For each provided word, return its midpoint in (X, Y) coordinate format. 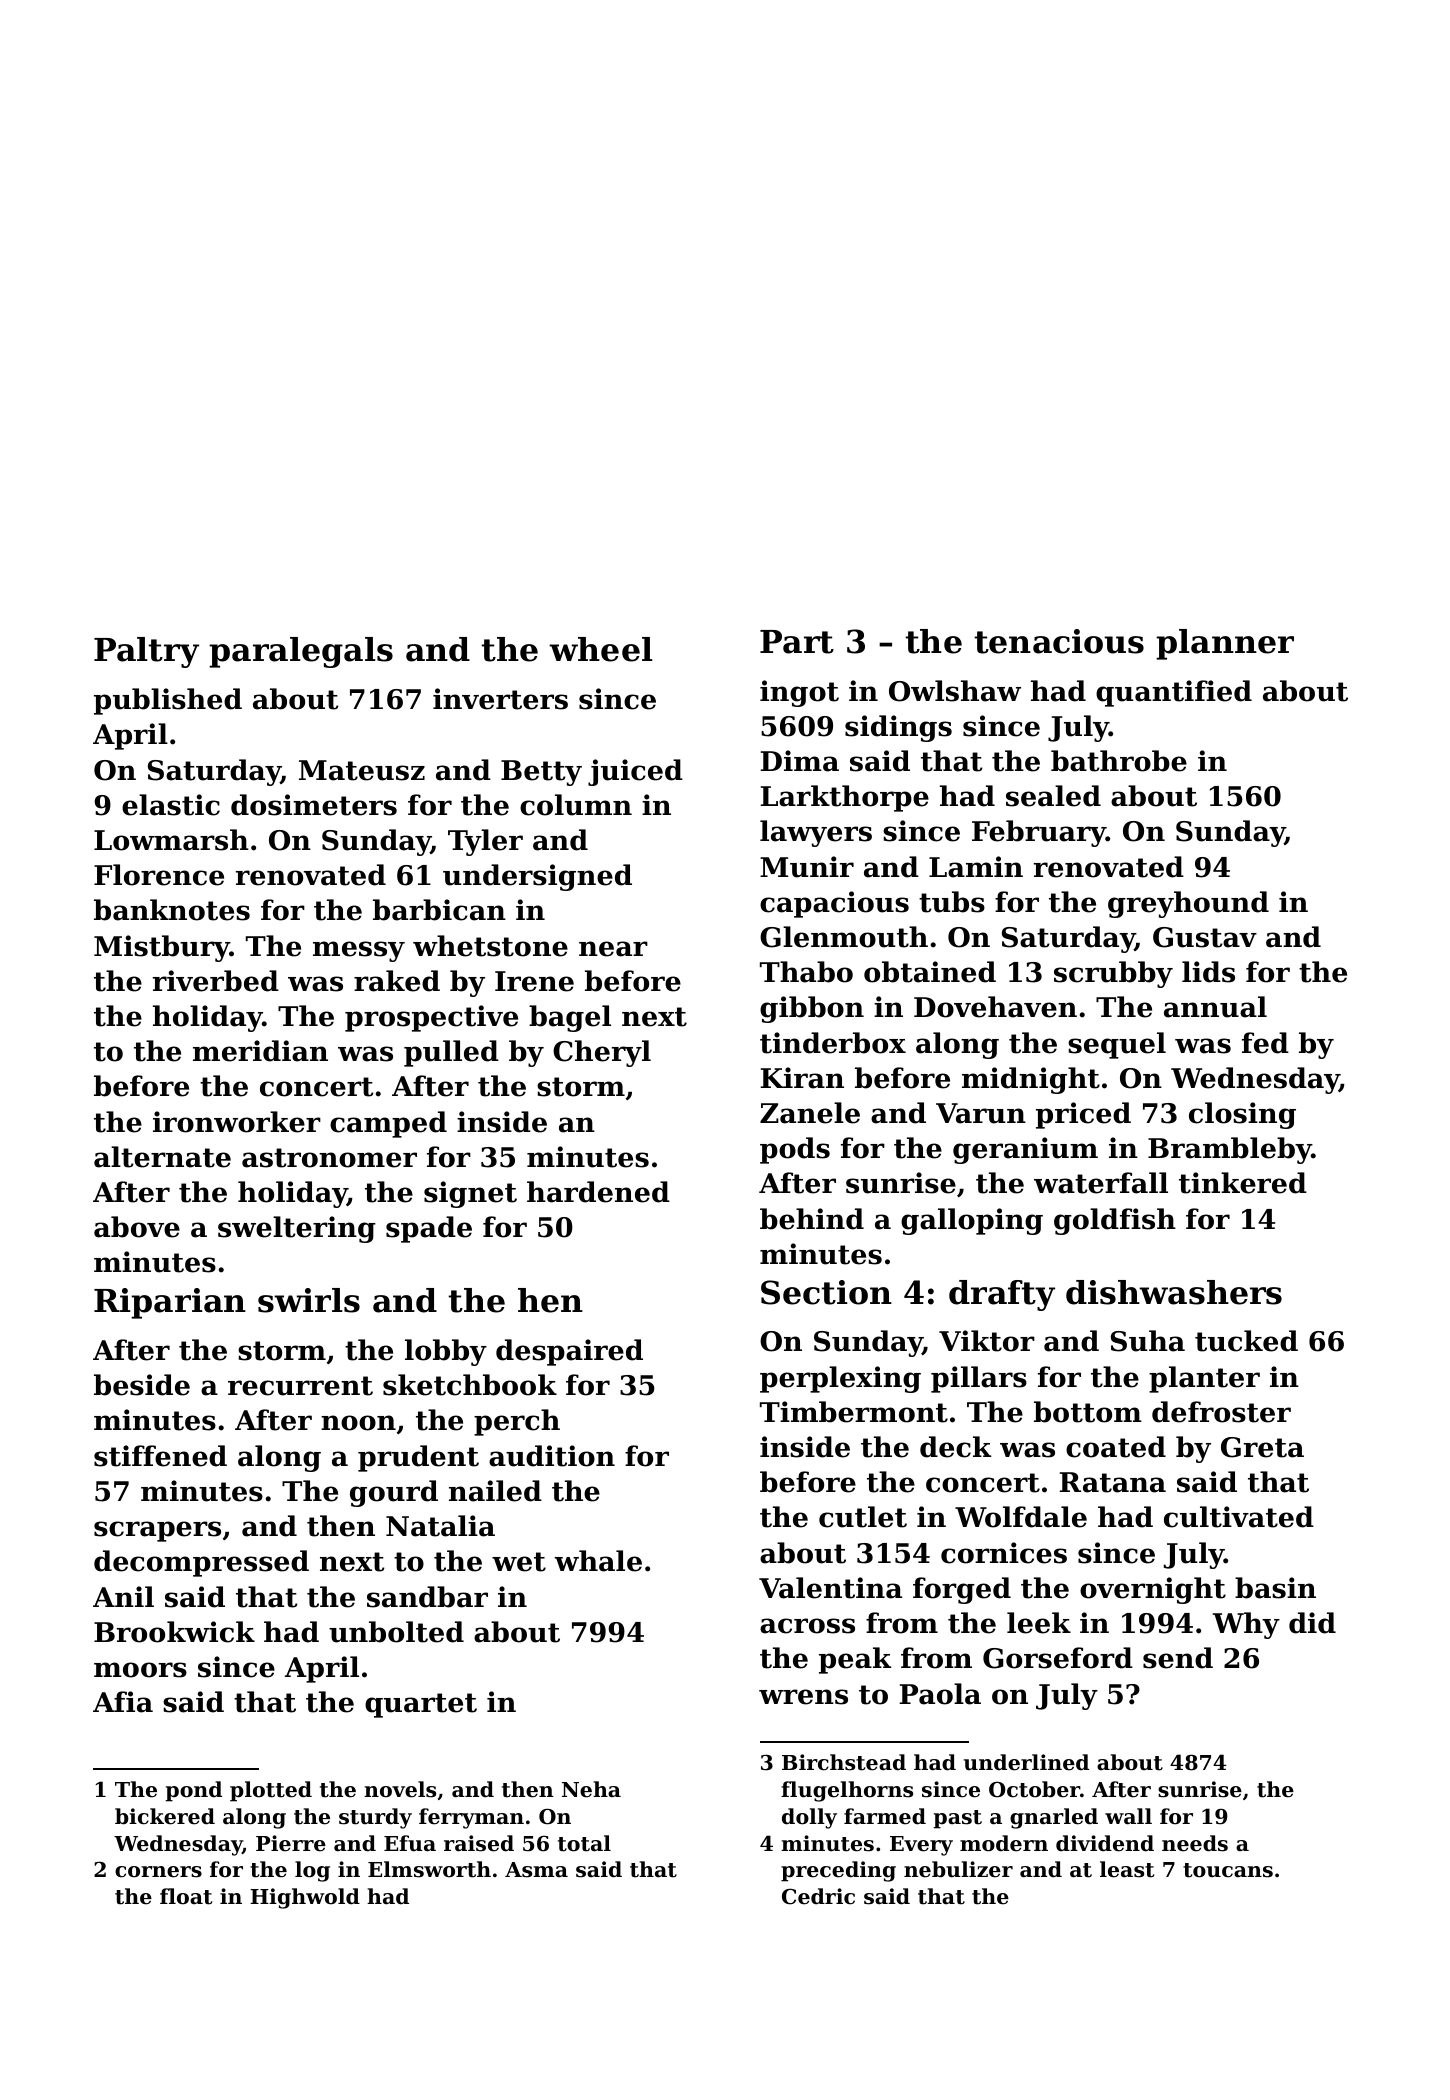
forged (962, 1590)
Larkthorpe (845, 798)
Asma (536, 1870)
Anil (123, 1596)
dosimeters (314, 805)
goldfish (1115, 1221)
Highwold (305, 1898)
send (1178, 1658)
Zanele (810, 1113)
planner (1225, 644)
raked (397, 981)
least (1127, 1869)
